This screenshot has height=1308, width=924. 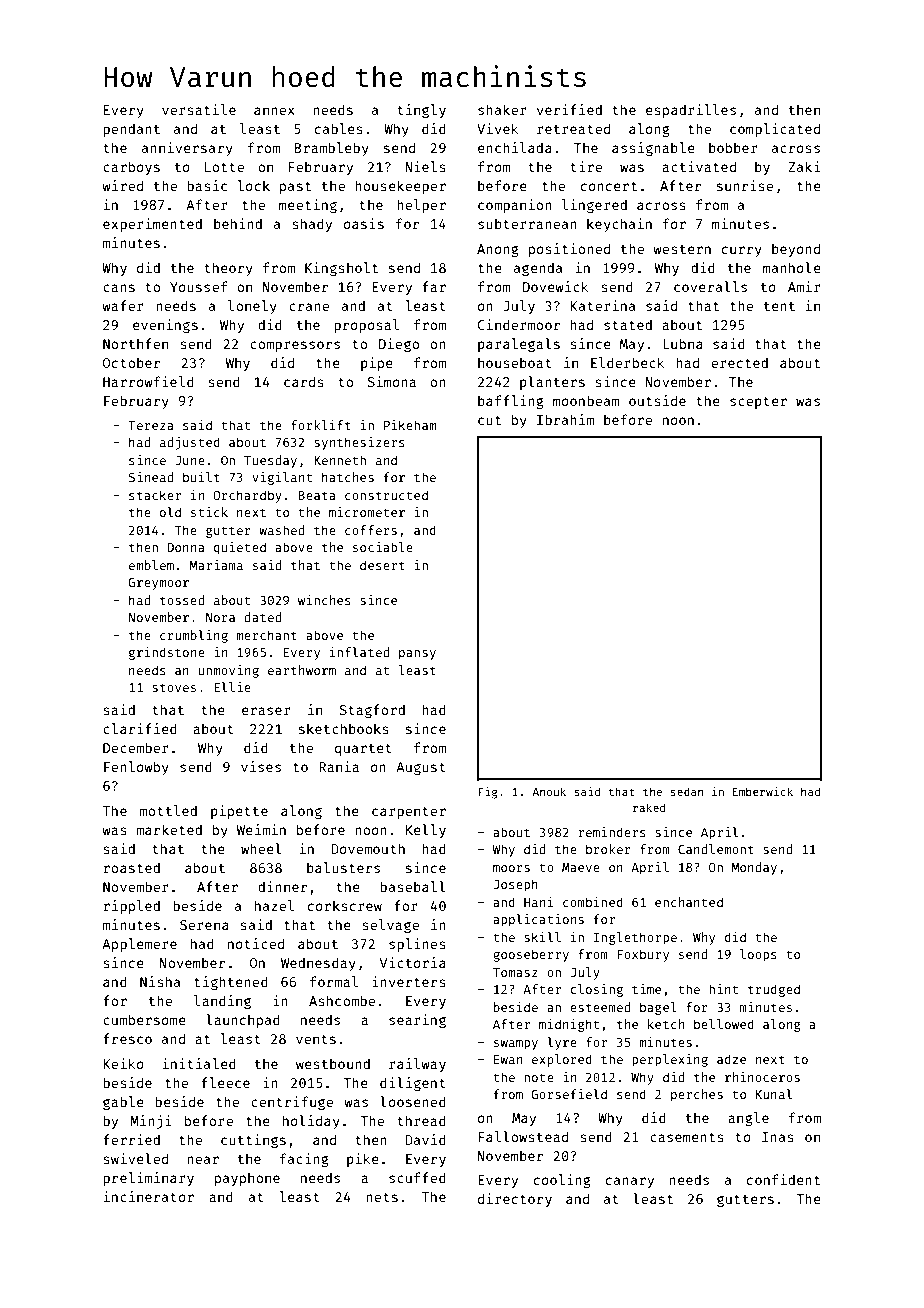 I want to click on midnight, so click(x=569, y=1025).
